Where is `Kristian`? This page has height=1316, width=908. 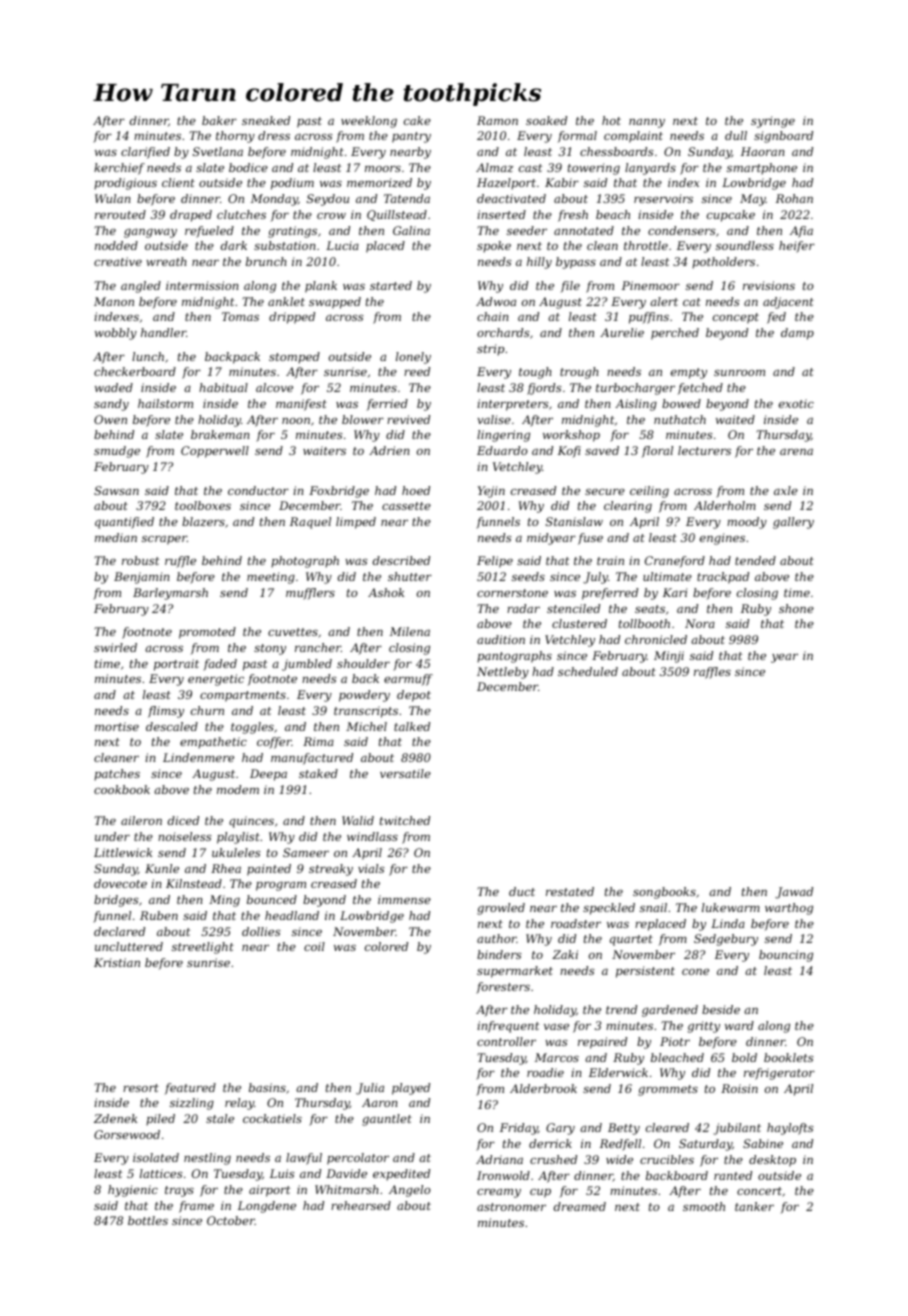
Kristian is located at coordinates (117, 962).
